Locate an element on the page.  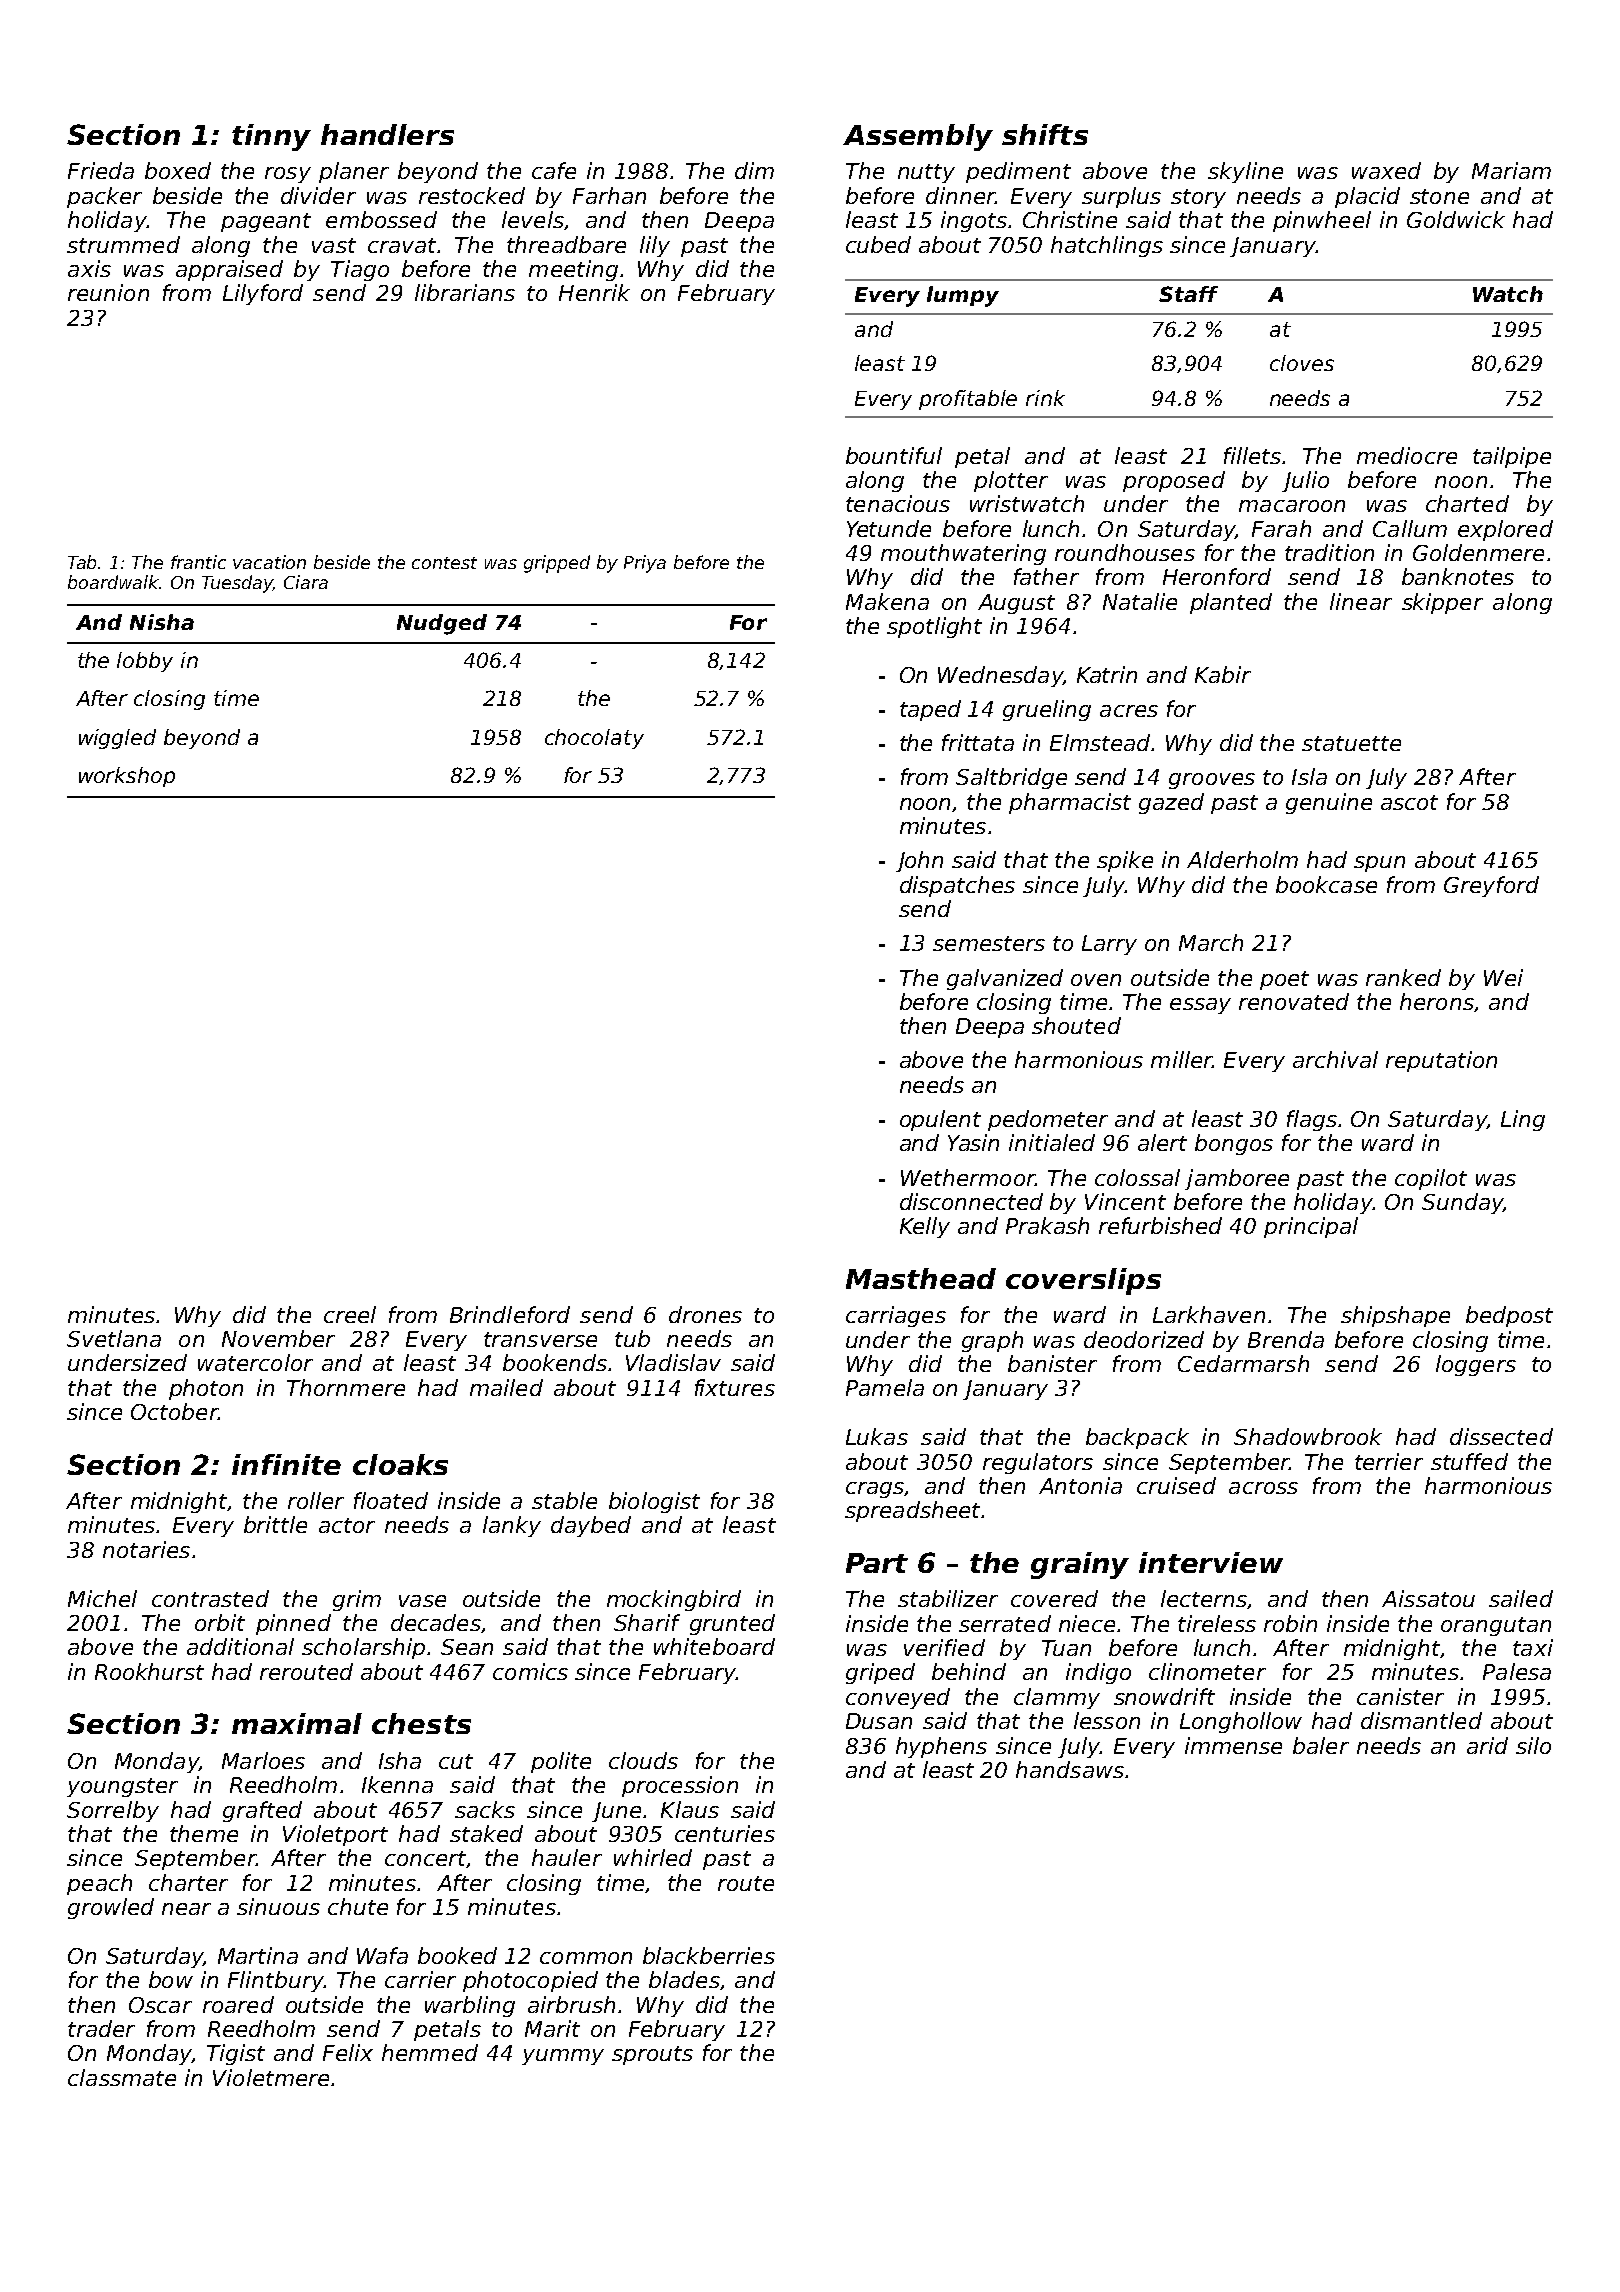
sprouts is located at coordinates (652, 2055).
